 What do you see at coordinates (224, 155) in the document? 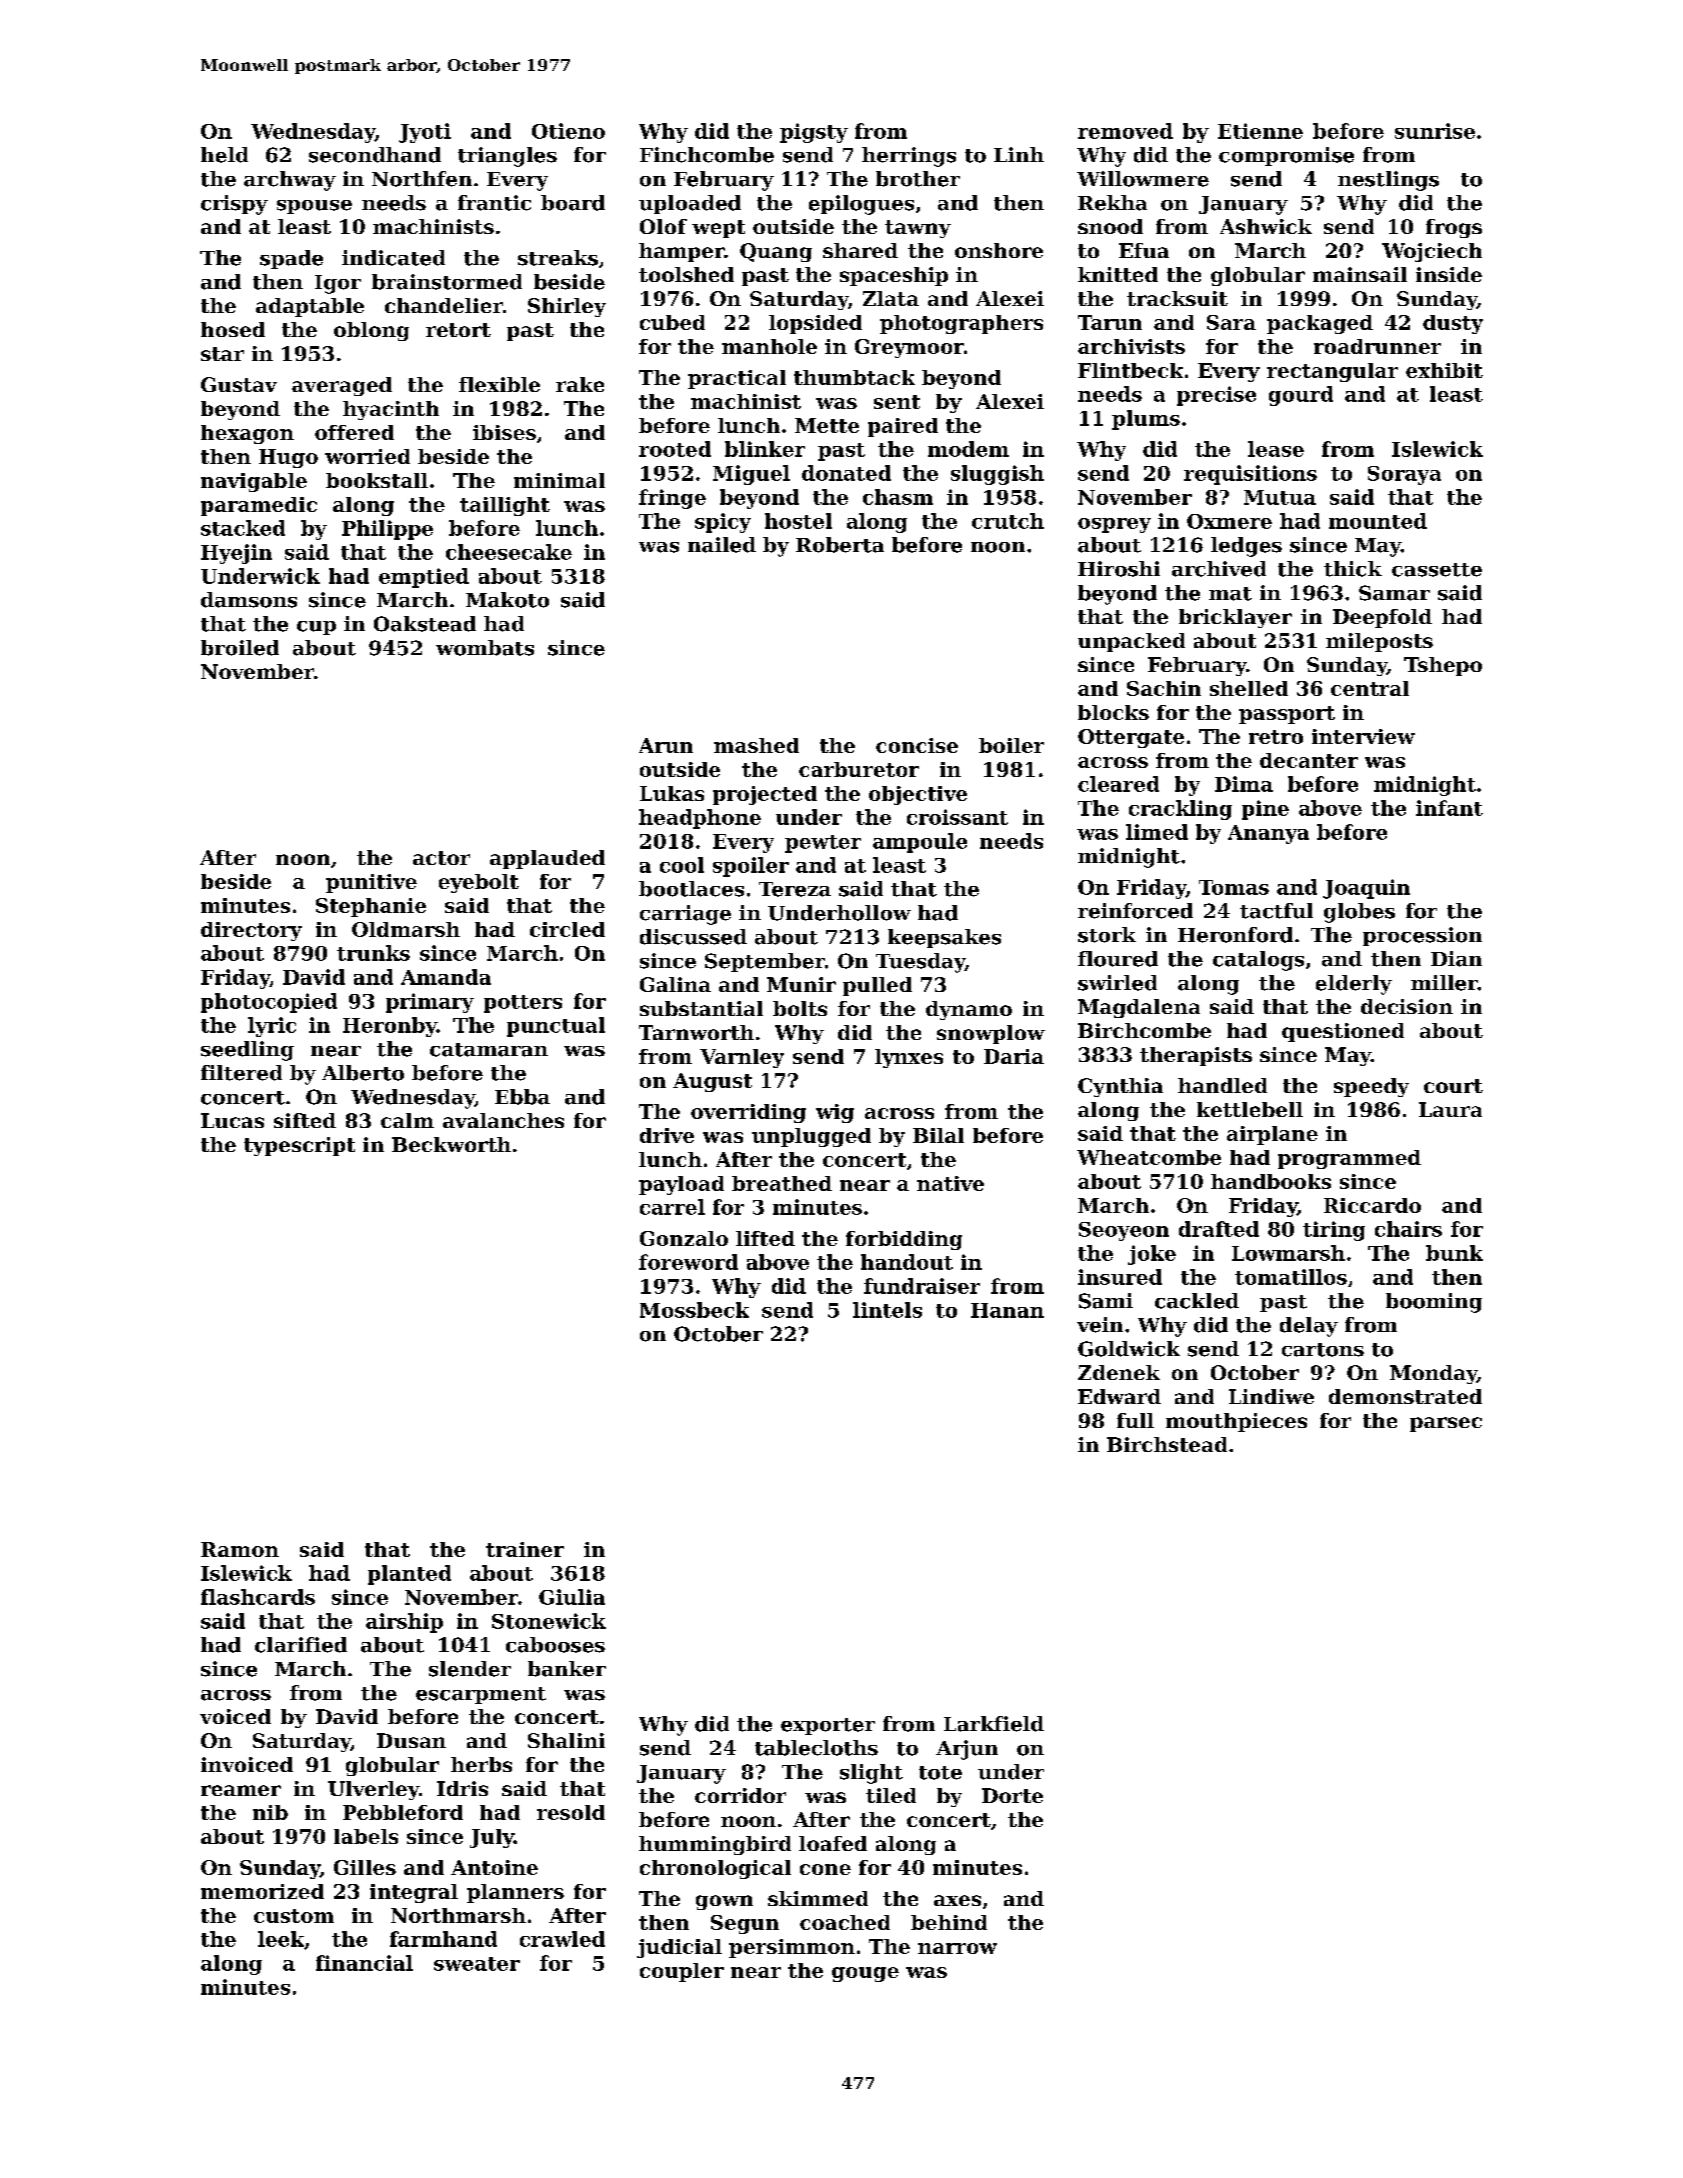
I see `held` at bounding box center [224, 155].
